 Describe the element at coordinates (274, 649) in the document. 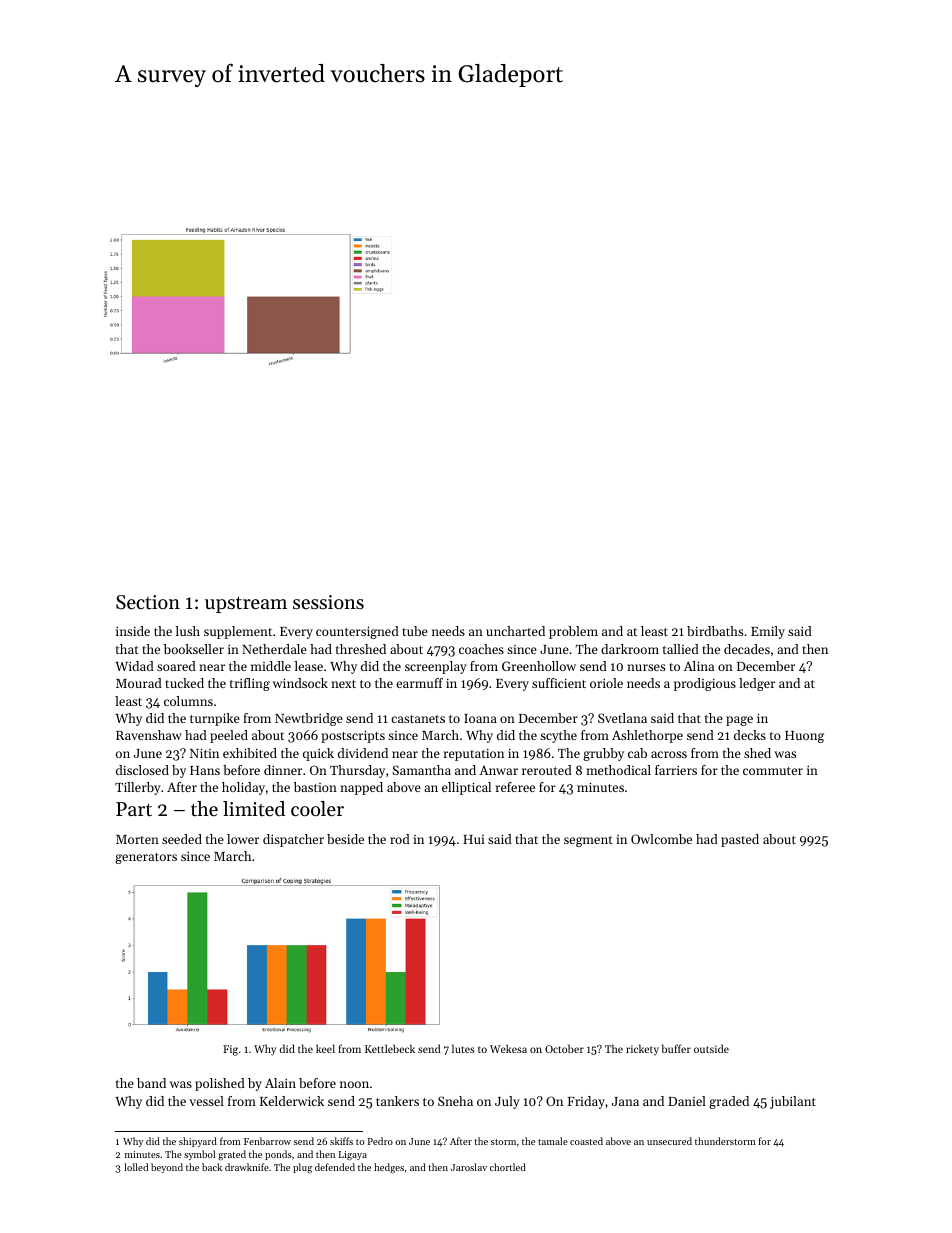

I see `Netherdale` at that location.
